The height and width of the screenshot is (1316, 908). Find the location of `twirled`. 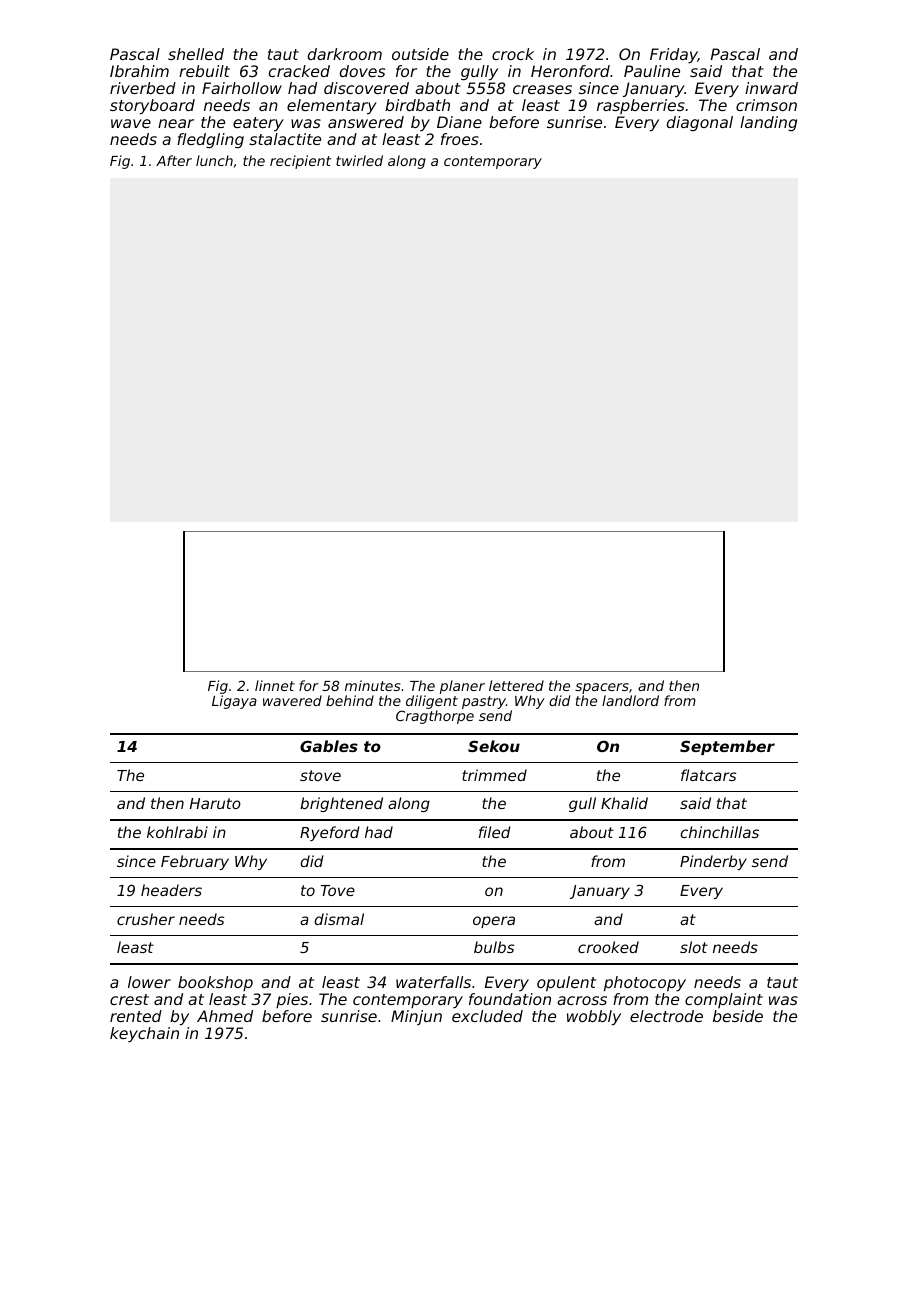

twirled is located at coordinates (359, 160).
